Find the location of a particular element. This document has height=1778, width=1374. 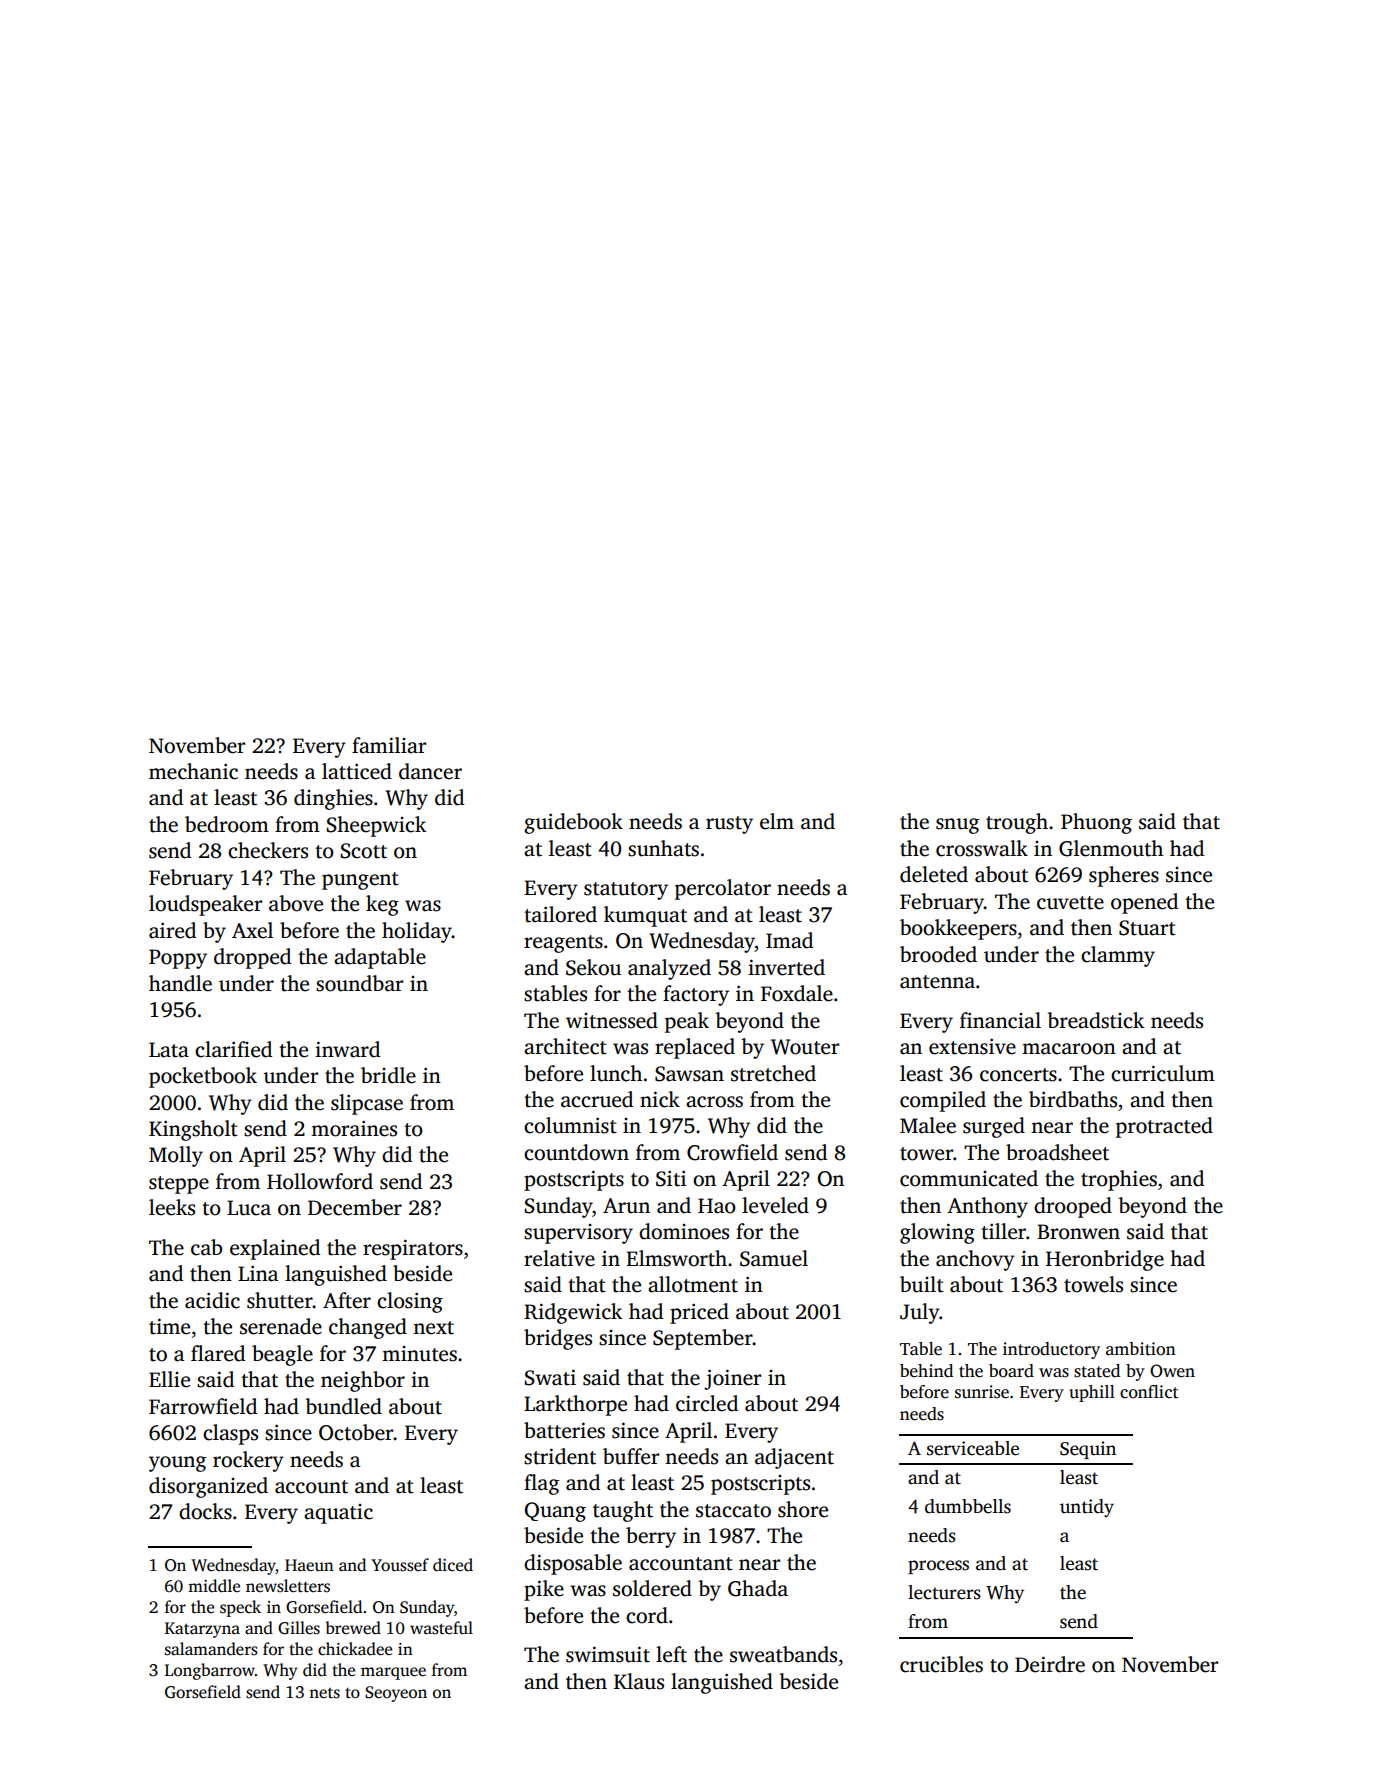

Lata is located at coordinates (169, 1050).
